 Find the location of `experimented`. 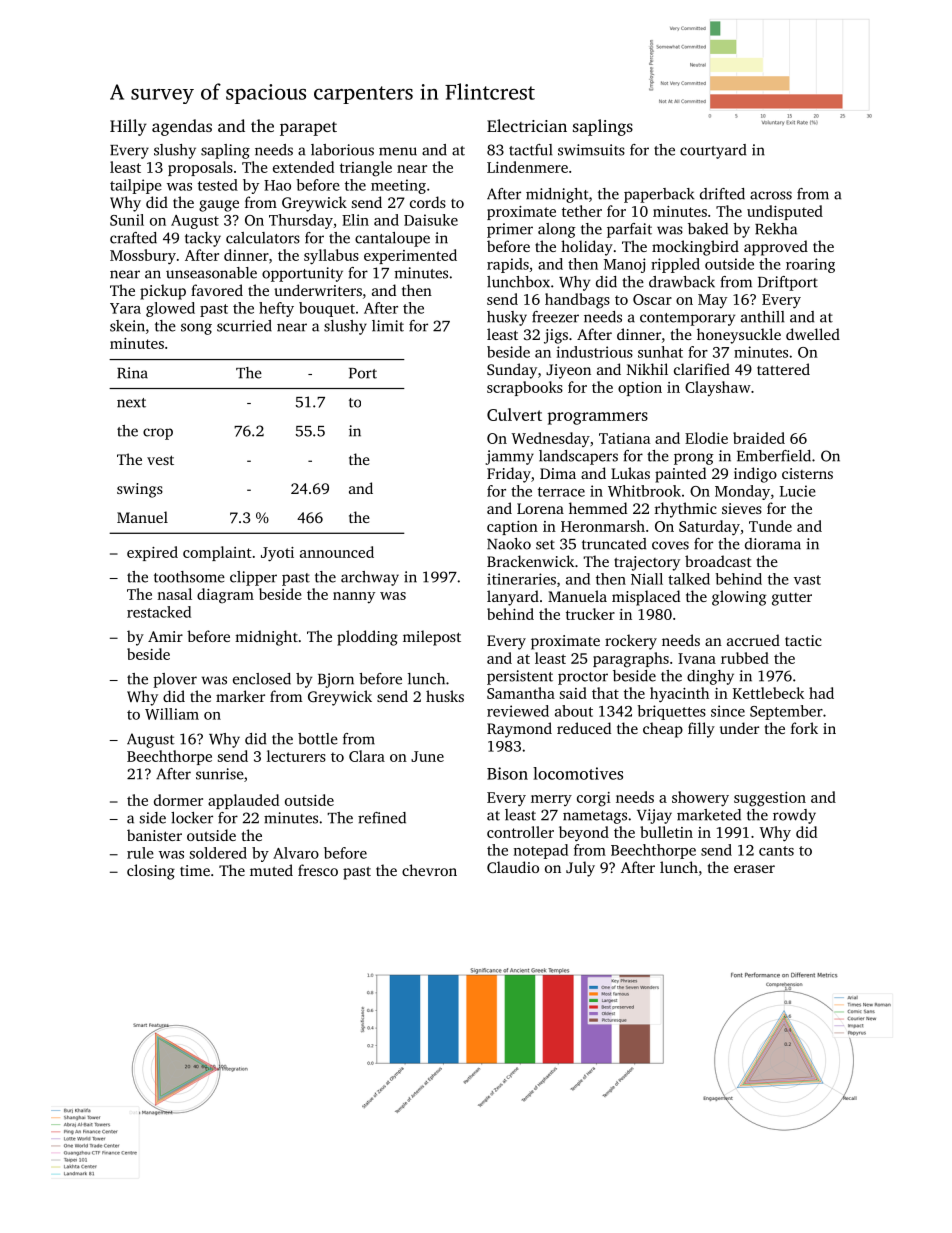

experimented is located at coordinates (410, 256).
